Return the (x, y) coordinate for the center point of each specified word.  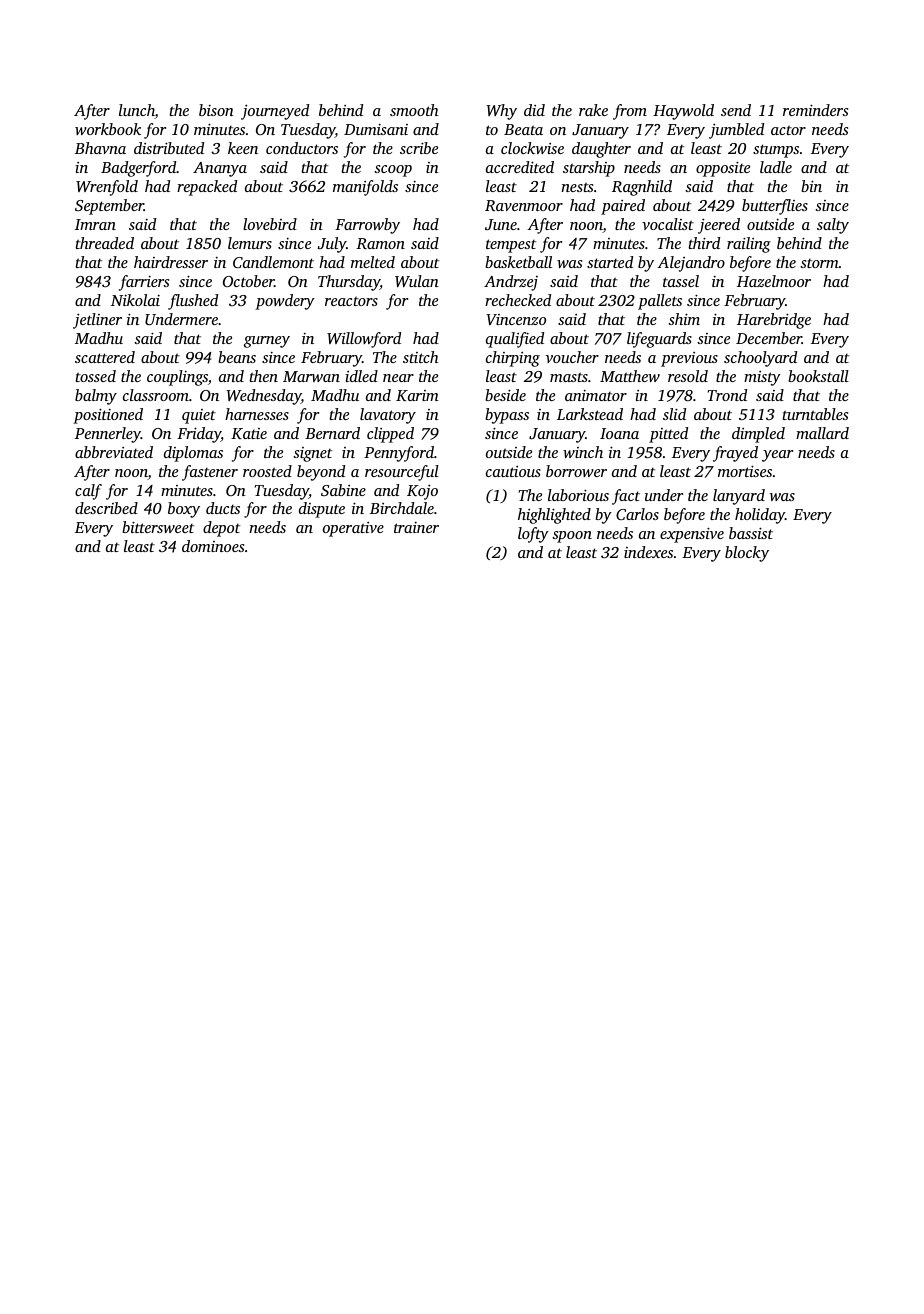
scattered (105, 357)
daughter (601, 150)
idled (361, 376)
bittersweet (158, 527)
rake (593, 110)
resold (688, 376)
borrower (576, 471)
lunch (137, 111)
